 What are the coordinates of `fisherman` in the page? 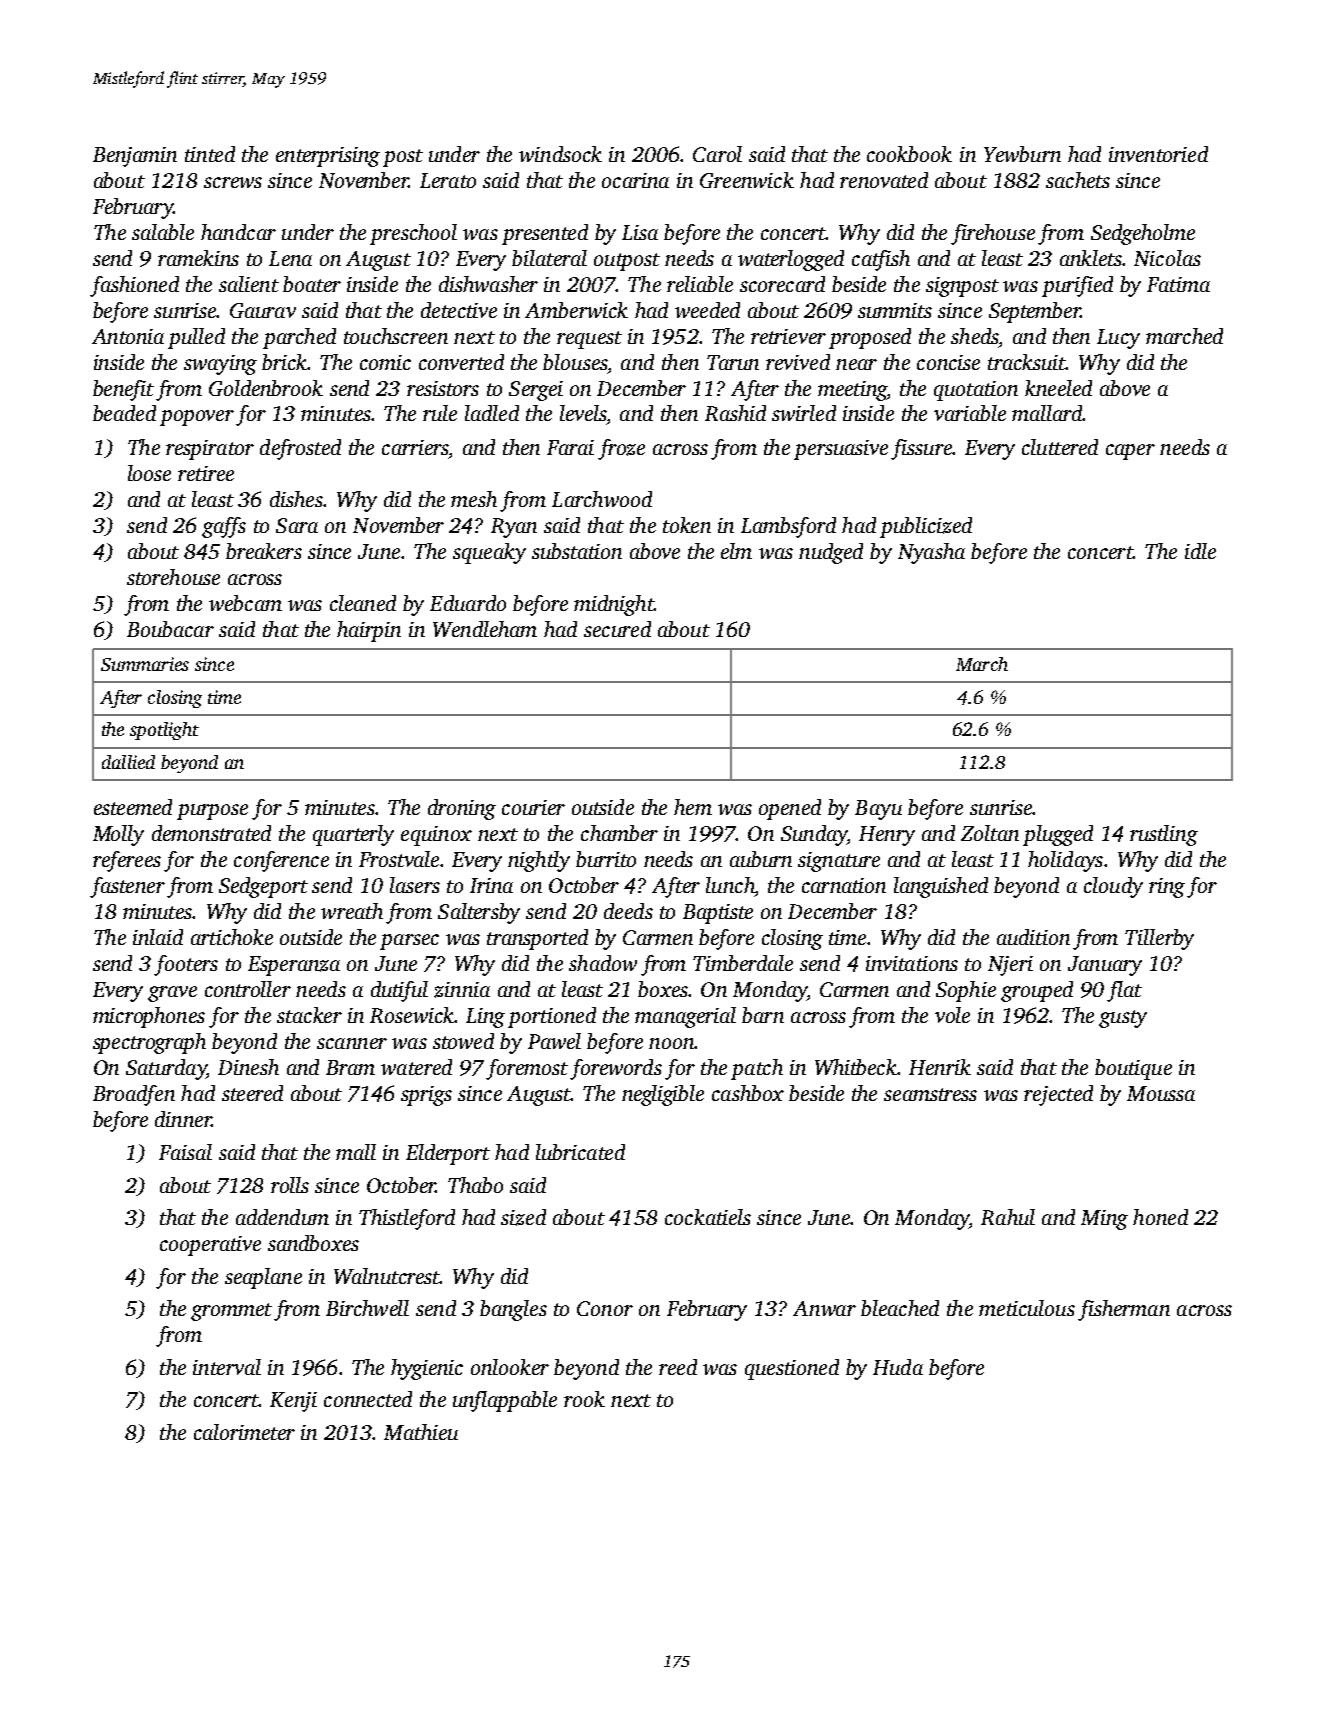 It's located at (1124, 1310).
